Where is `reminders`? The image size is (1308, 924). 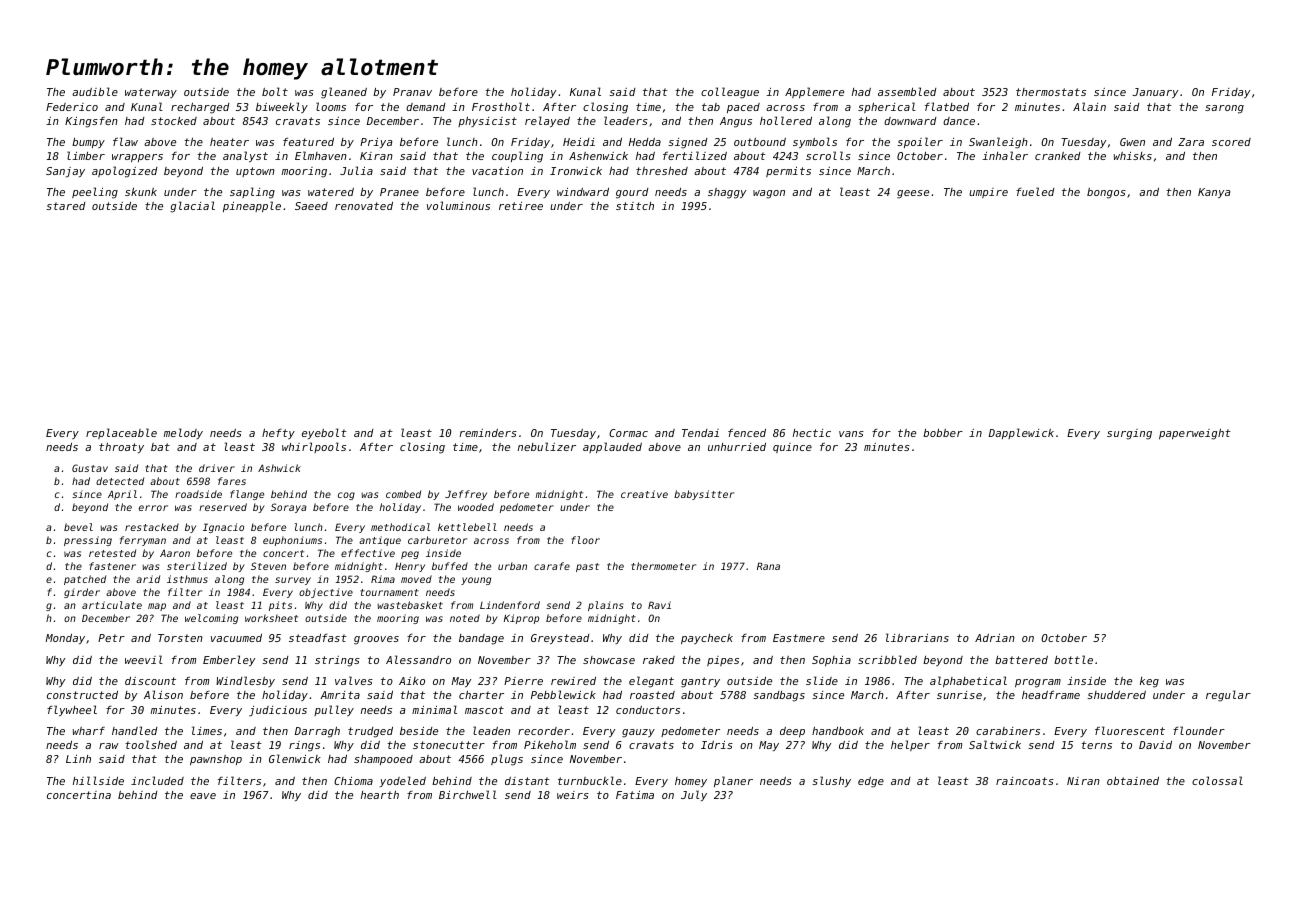
reminders is located at coordinates (488, 433).
